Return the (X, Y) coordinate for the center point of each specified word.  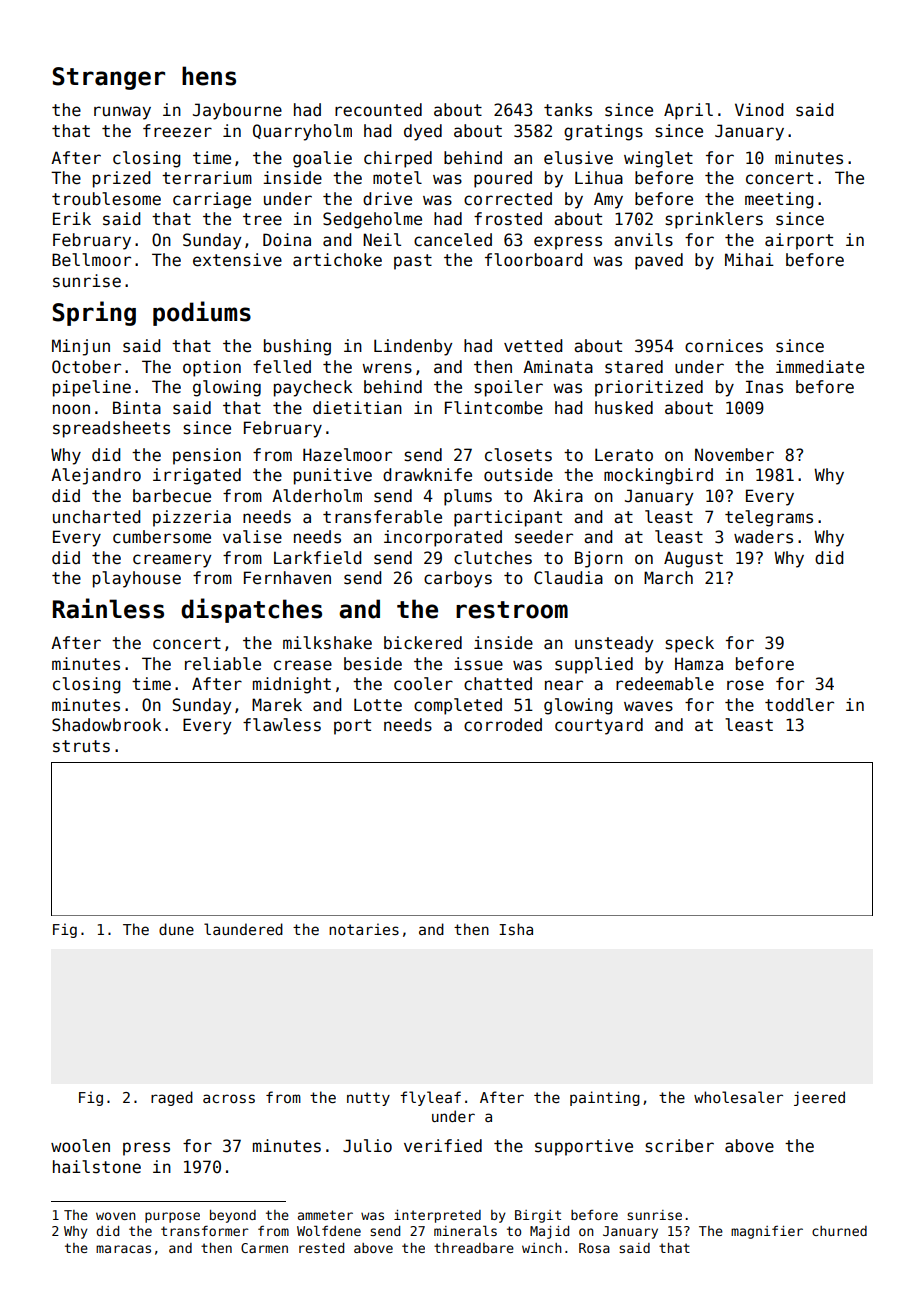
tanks (568, 110)
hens (209, 76)
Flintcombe (494, 408)
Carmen (264, 1248)
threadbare (474, 1248)
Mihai (749, 260)
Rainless (108, 608)
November (734, 455)
